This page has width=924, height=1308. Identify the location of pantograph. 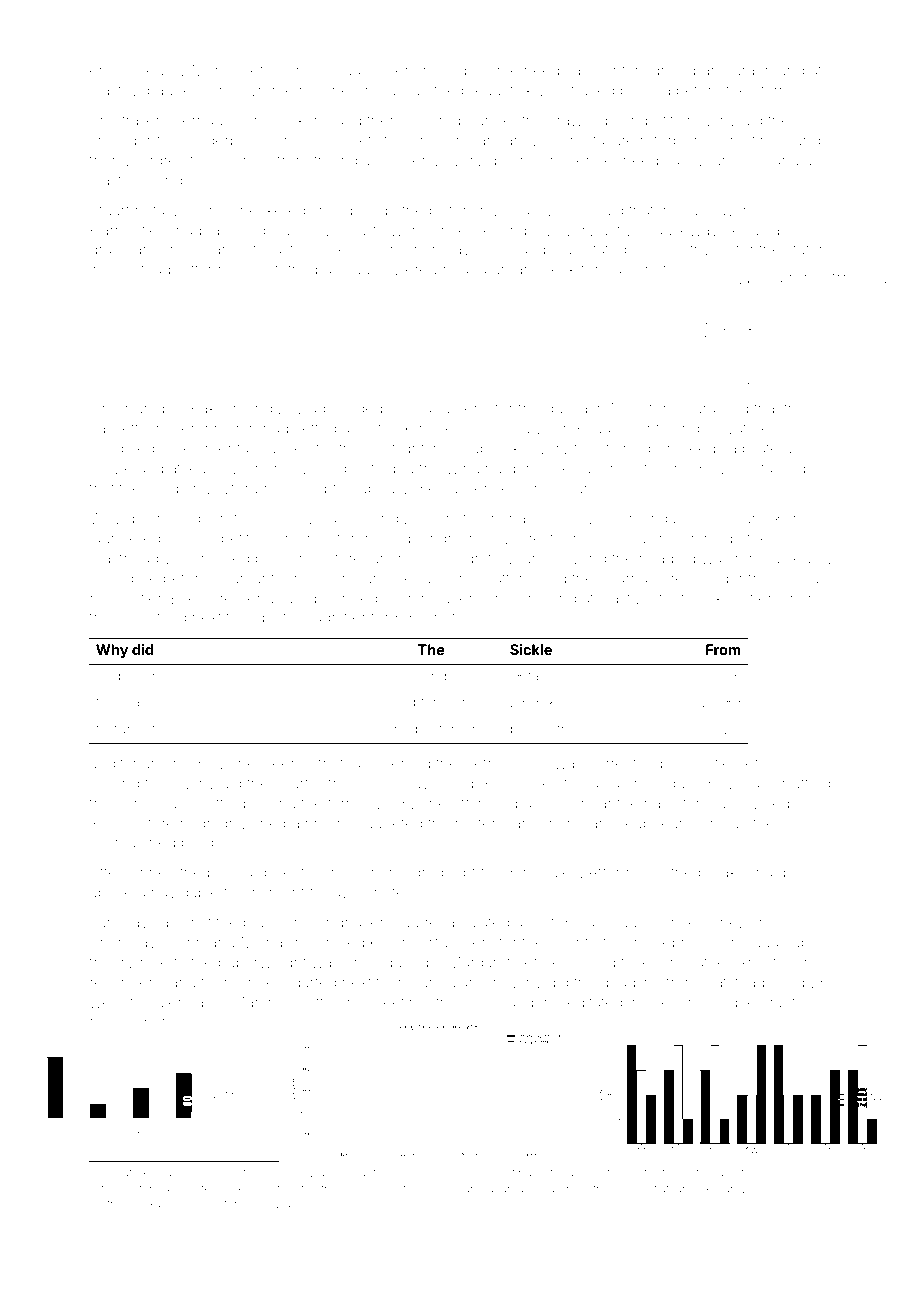
(733, 72).
